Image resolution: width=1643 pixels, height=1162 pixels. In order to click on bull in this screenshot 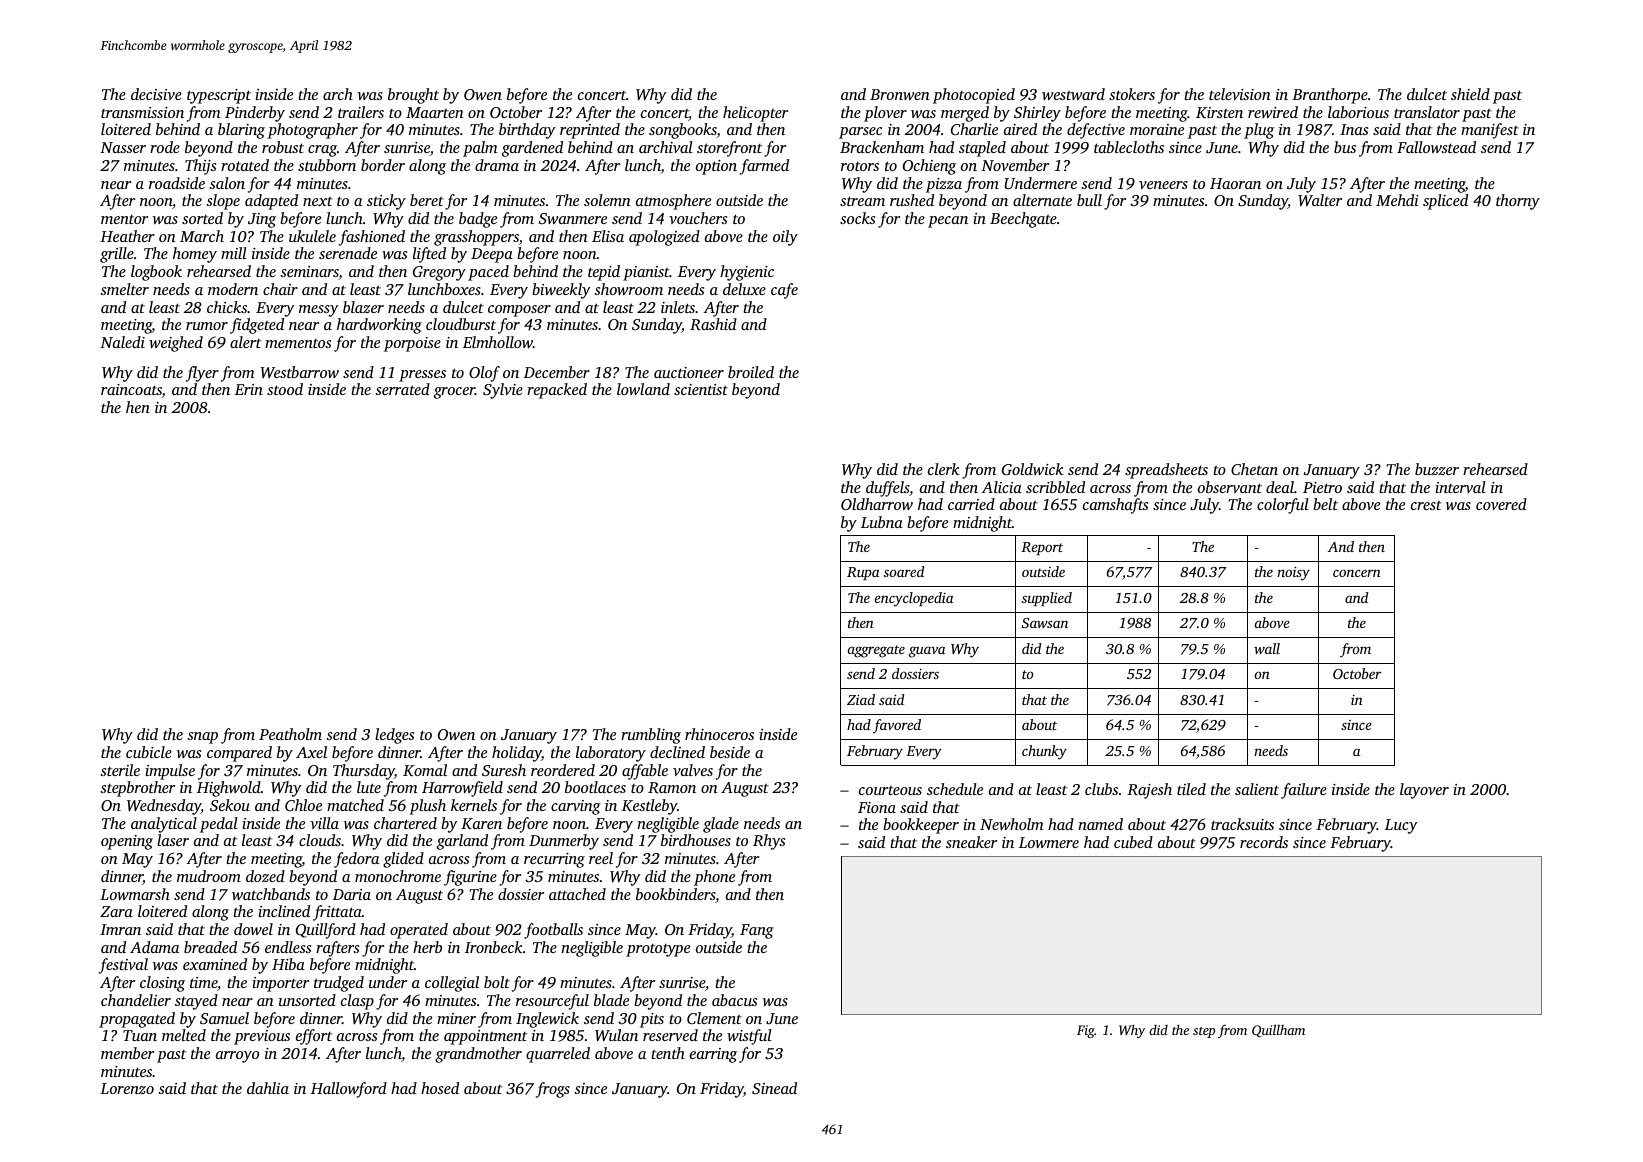, I will do `click(1089, 200)`.
